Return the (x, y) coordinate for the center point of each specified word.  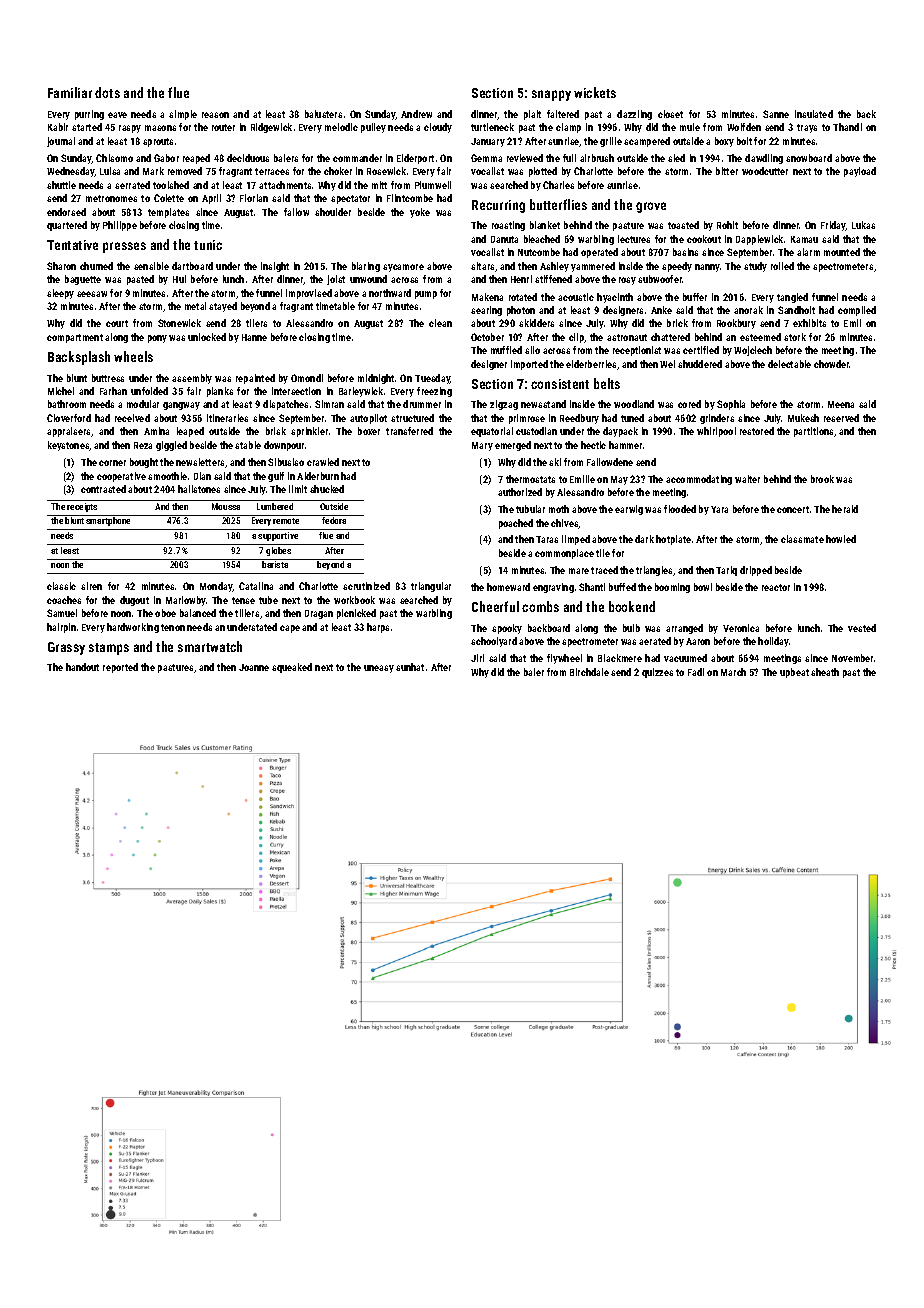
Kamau (804, 239)
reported (120, 668)
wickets (595, 92)
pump (426, 295)
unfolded (149, 391)
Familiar (70, 92)
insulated (814, 114)
